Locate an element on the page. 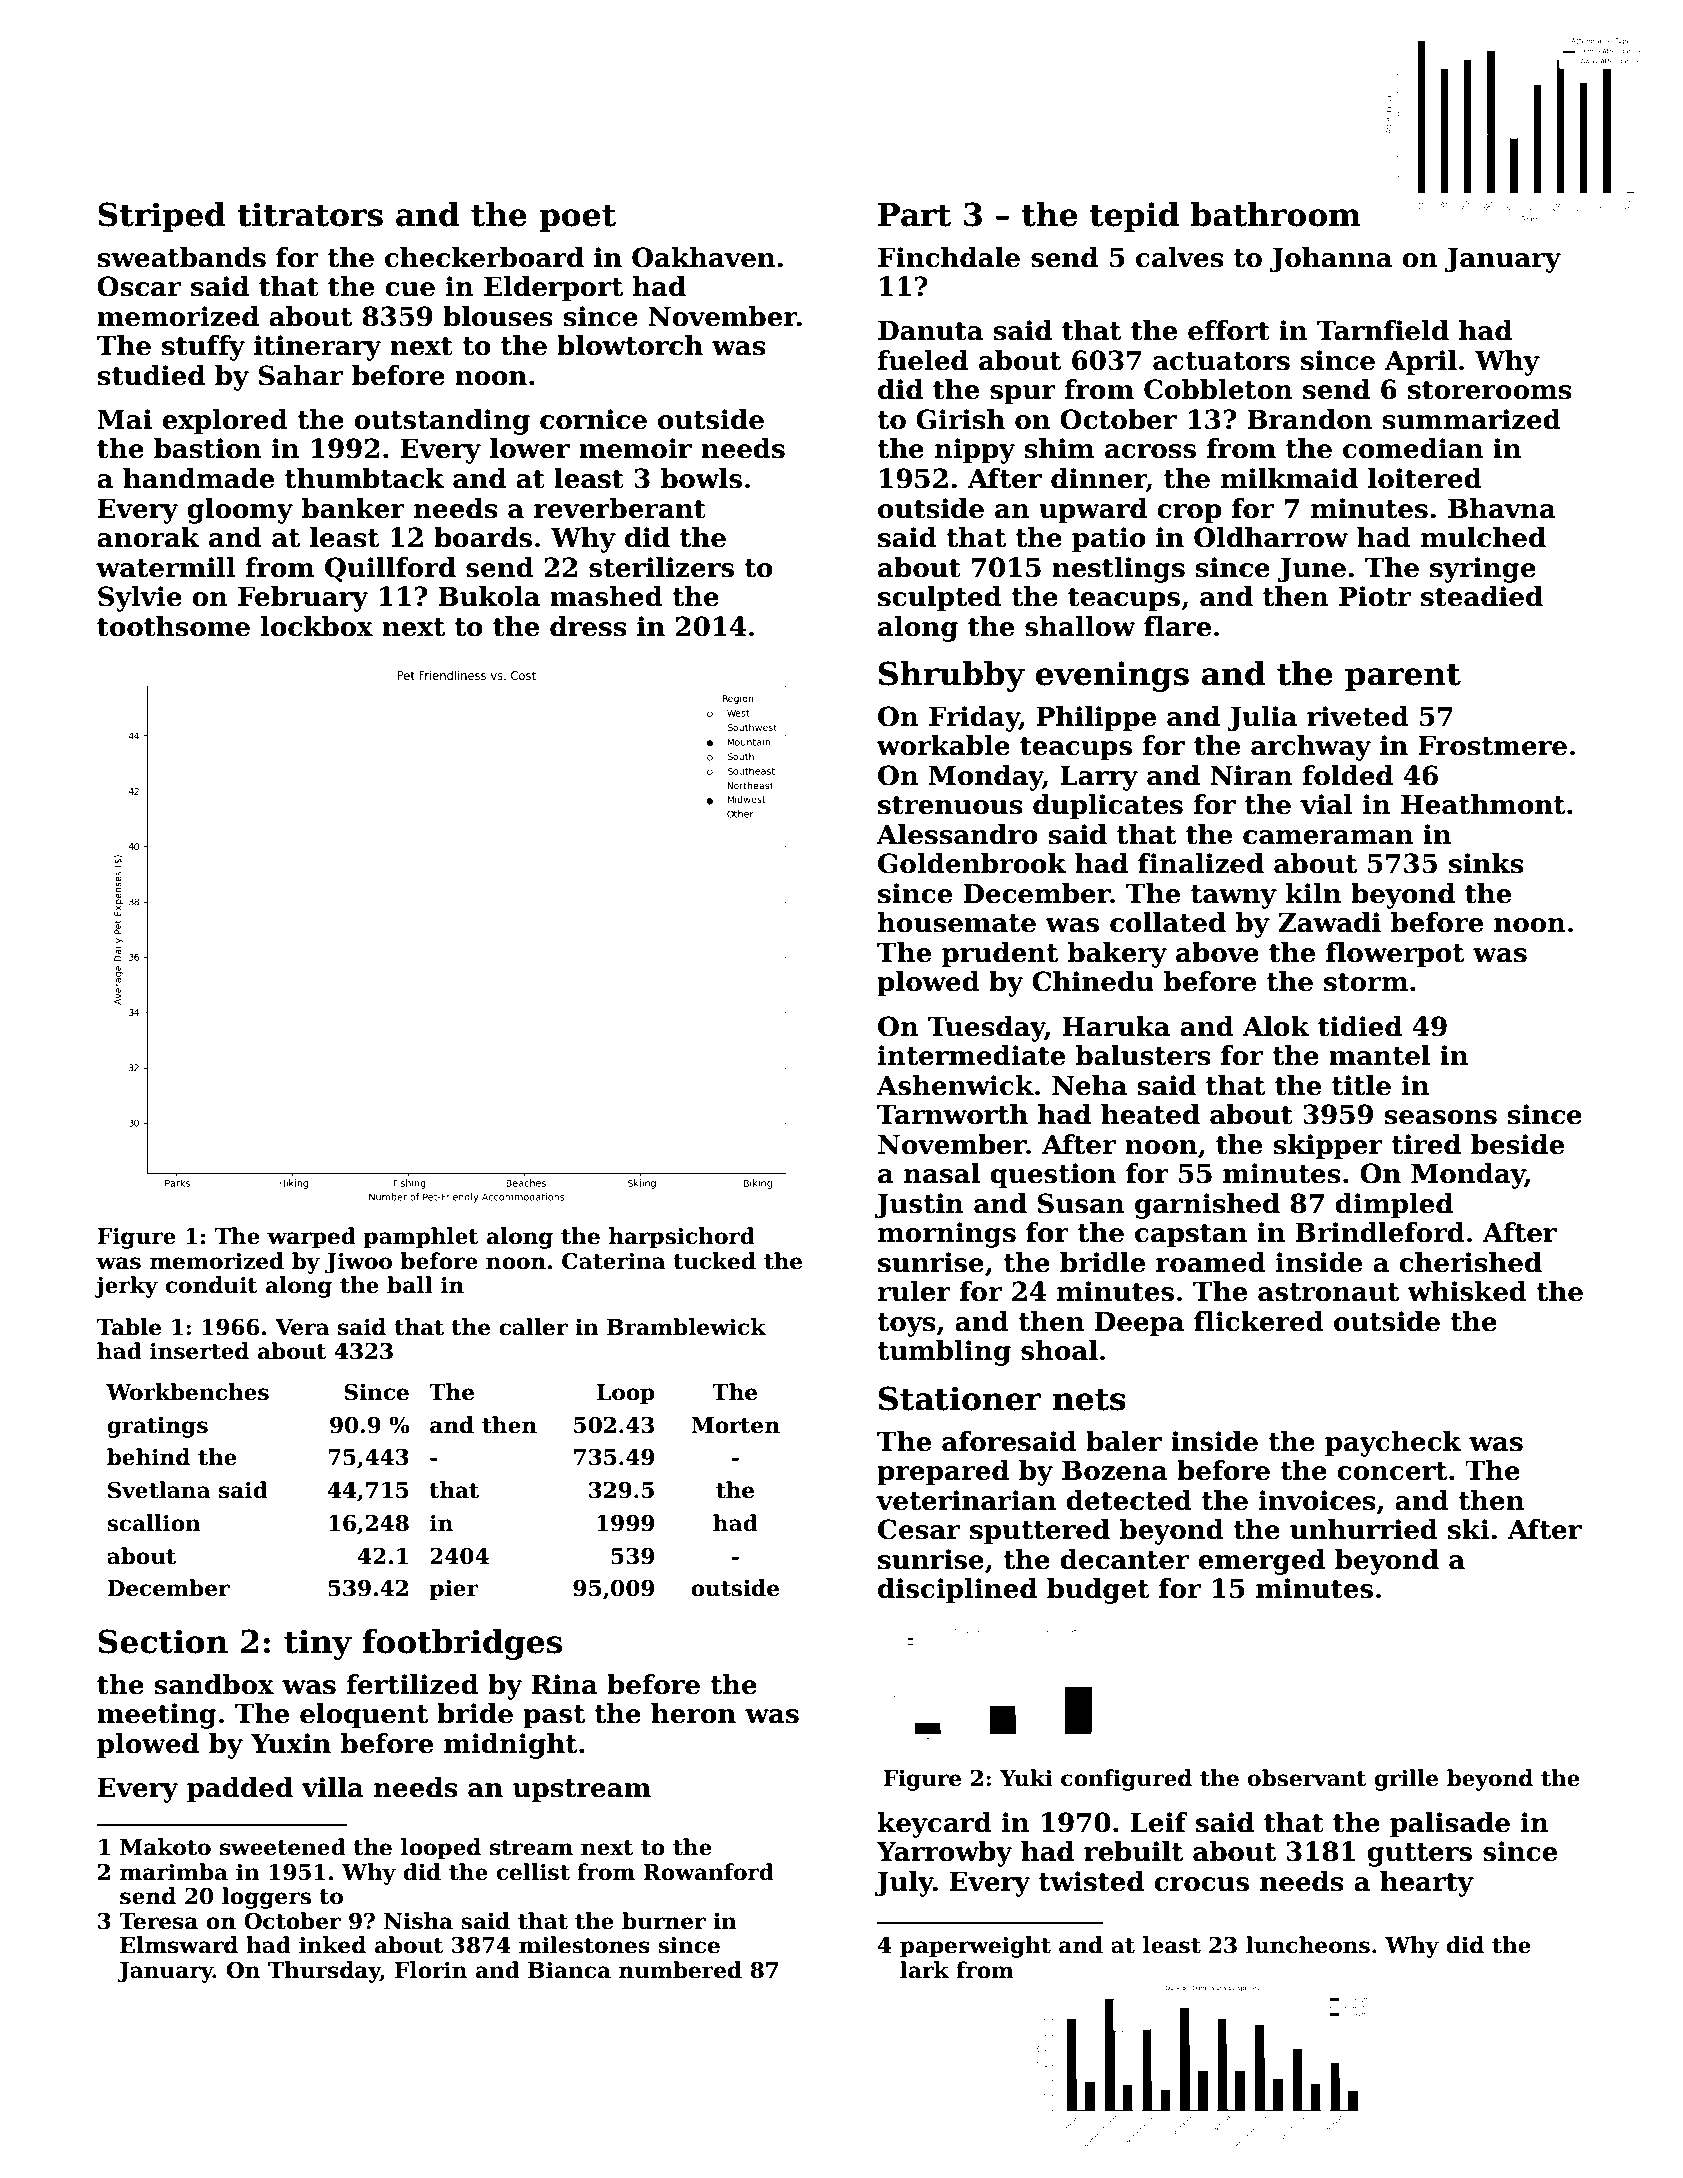  conduit is located at coordinates (212, 1285).
